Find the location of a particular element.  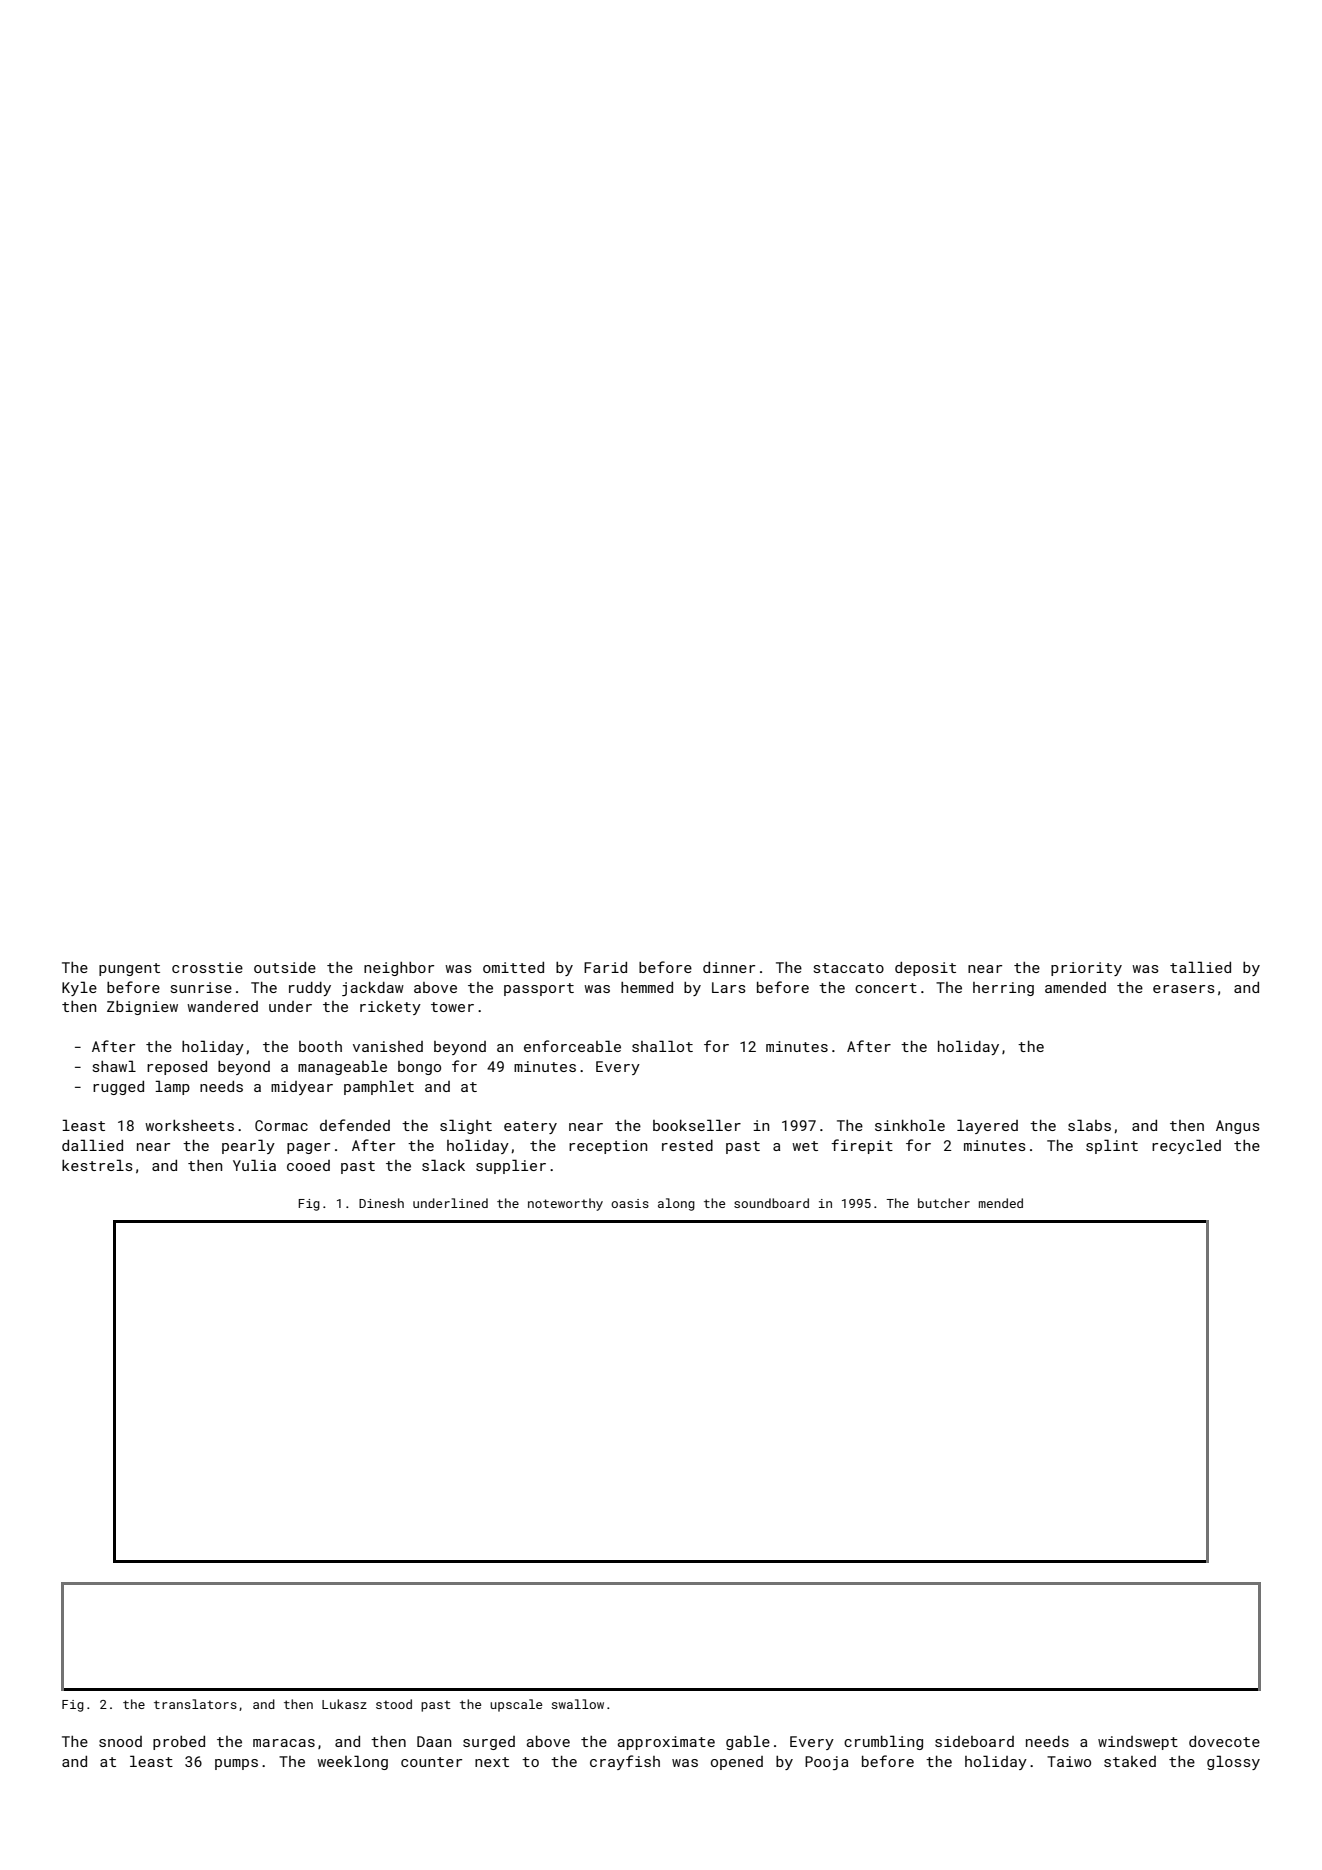

omitted is located at coordinates (513, 967).
